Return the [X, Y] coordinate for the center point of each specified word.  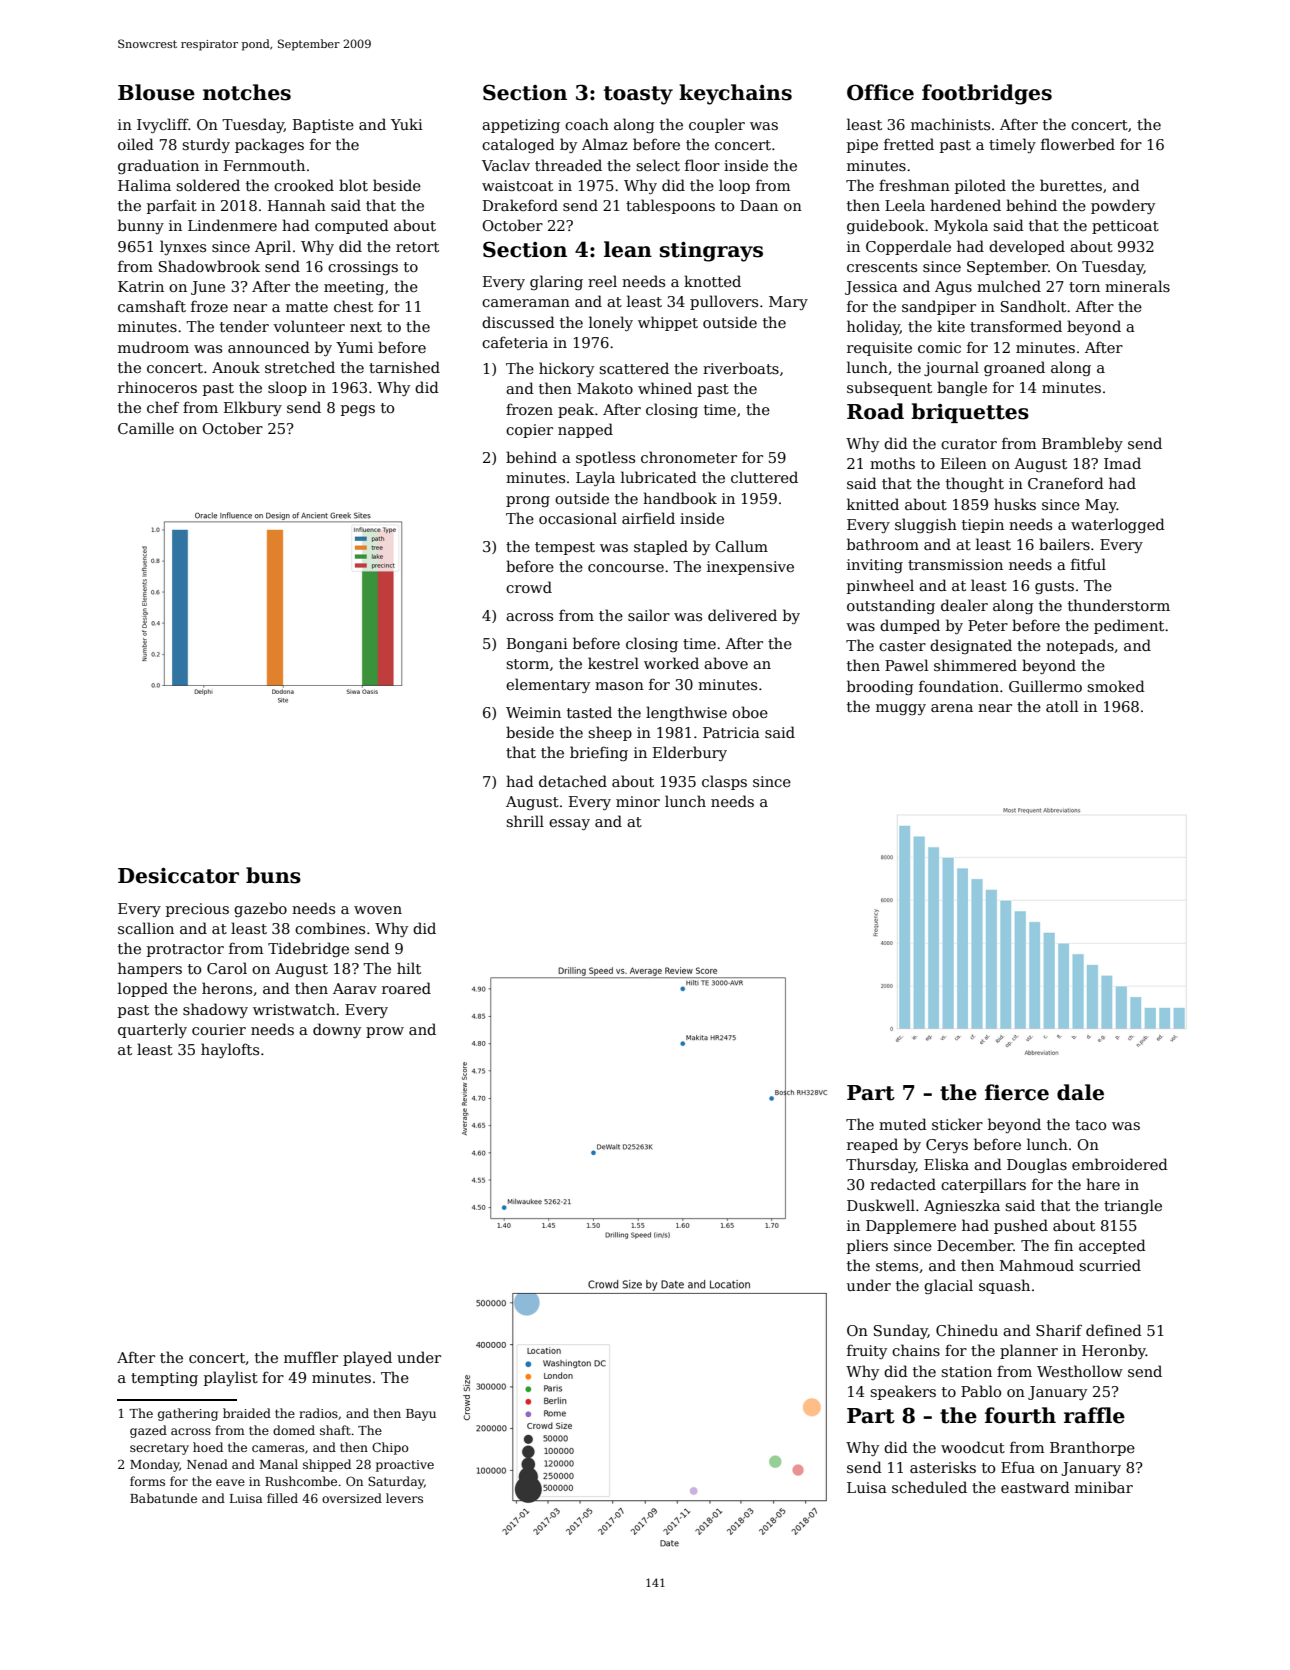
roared [406, 988]
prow [385, 1032]
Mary [788, 303]
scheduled [929, 1487]
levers [404, 1498]
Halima [144, 185]
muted [903, 1124]
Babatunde [163, 1498]
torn [1084, 287]
